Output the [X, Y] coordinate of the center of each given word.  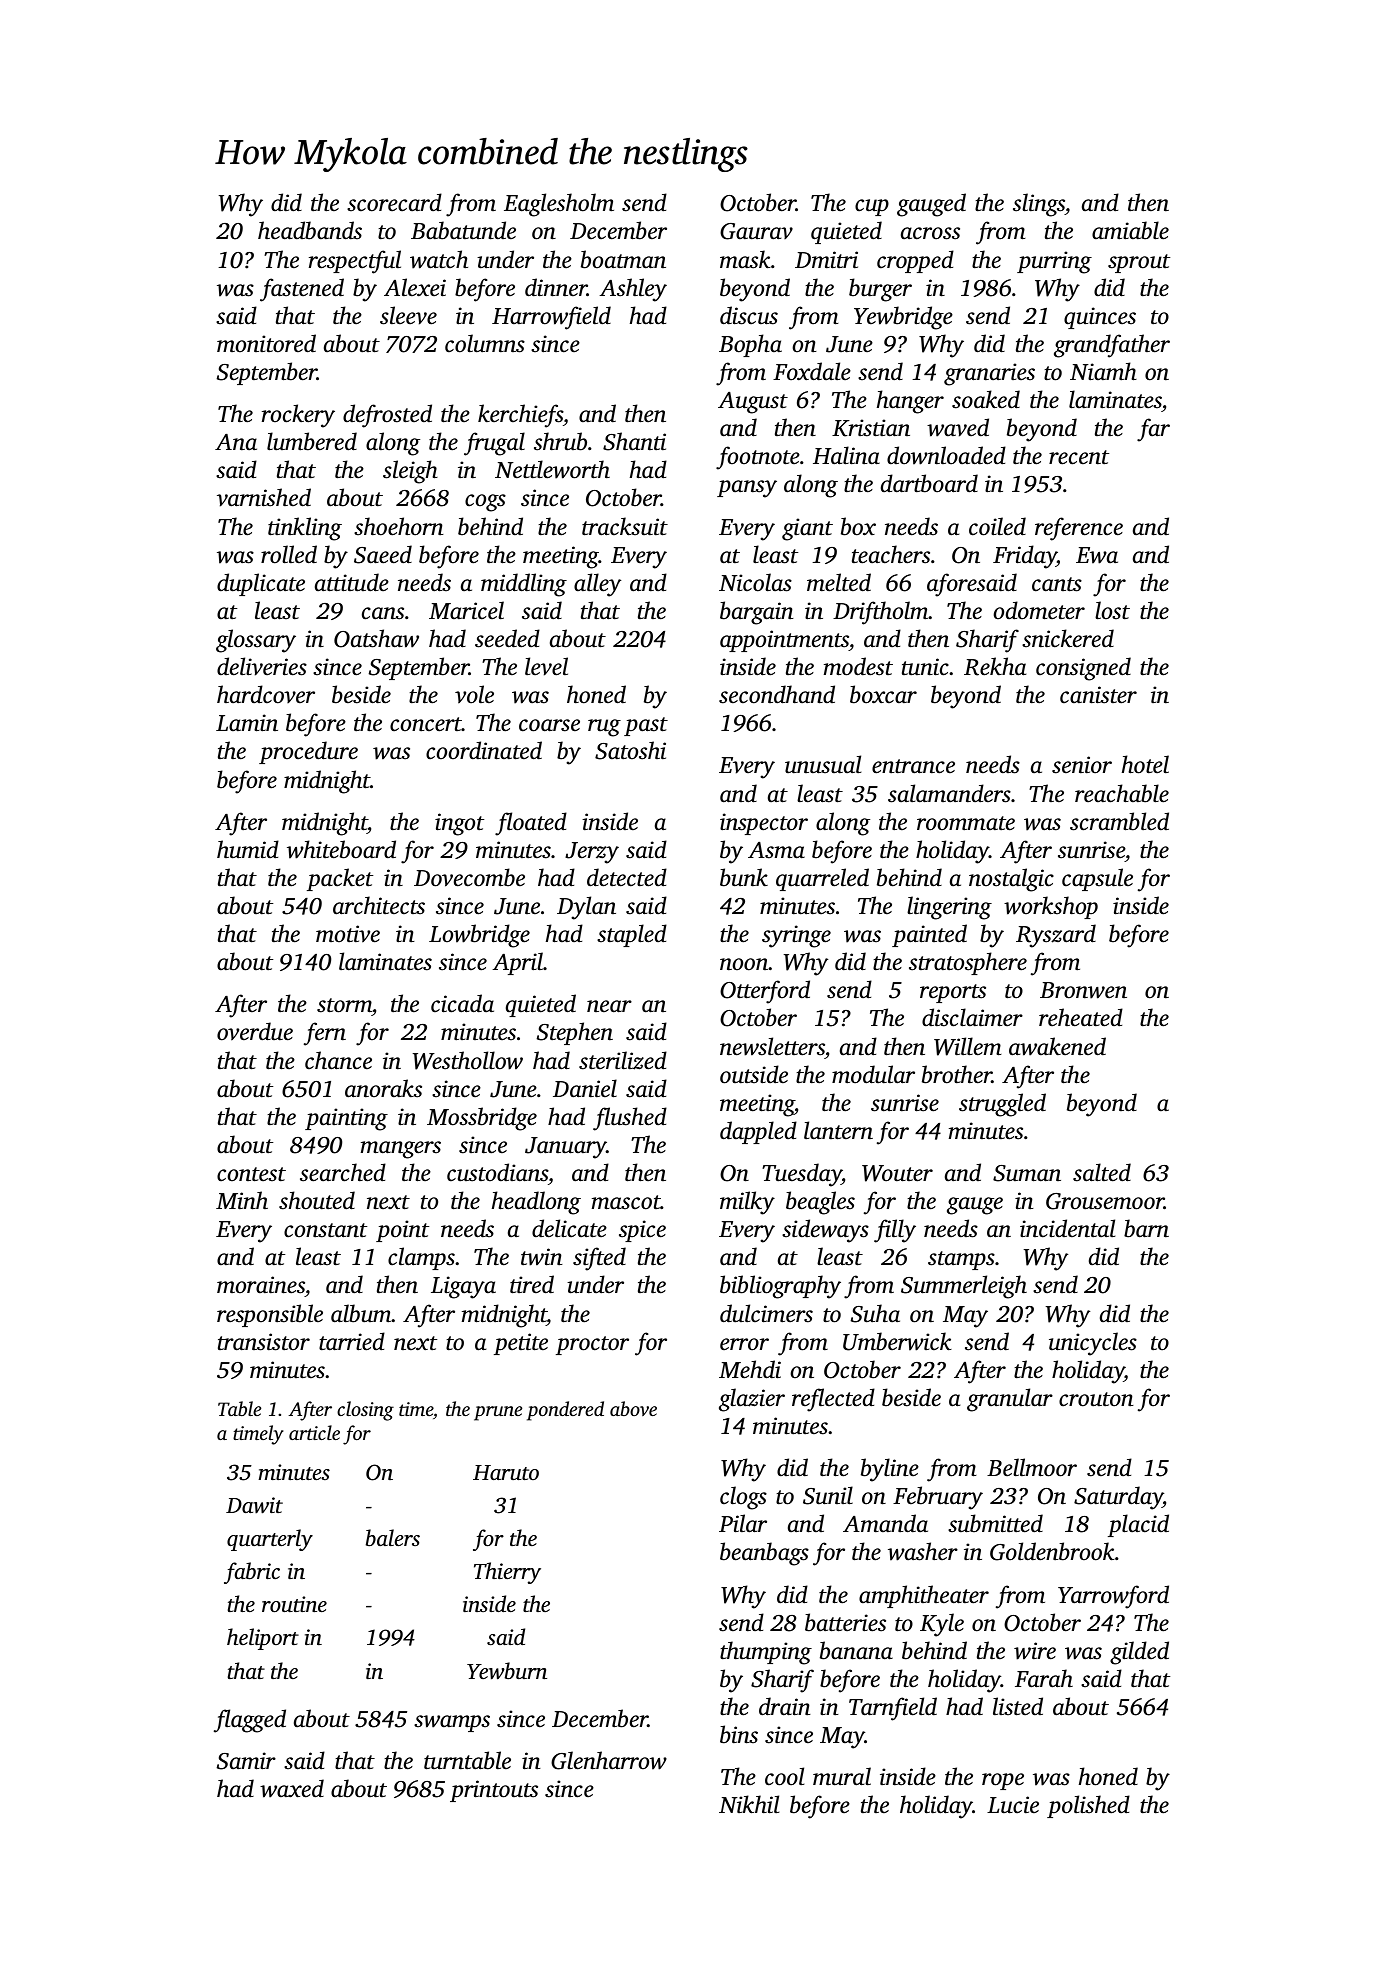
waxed [292, 1788]
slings [1039, 205]
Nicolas [755, 582]
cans [383, 613]
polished [1088, 1806]
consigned [1083, 669]
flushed [630, 1119]
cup [872, 207]
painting [346, 1119]
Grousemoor [1105, 1201]
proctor [592, 1345]
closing [365, 1411]
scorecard [394, 202]
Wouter [897, 1173]
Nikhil [749, 1804]
